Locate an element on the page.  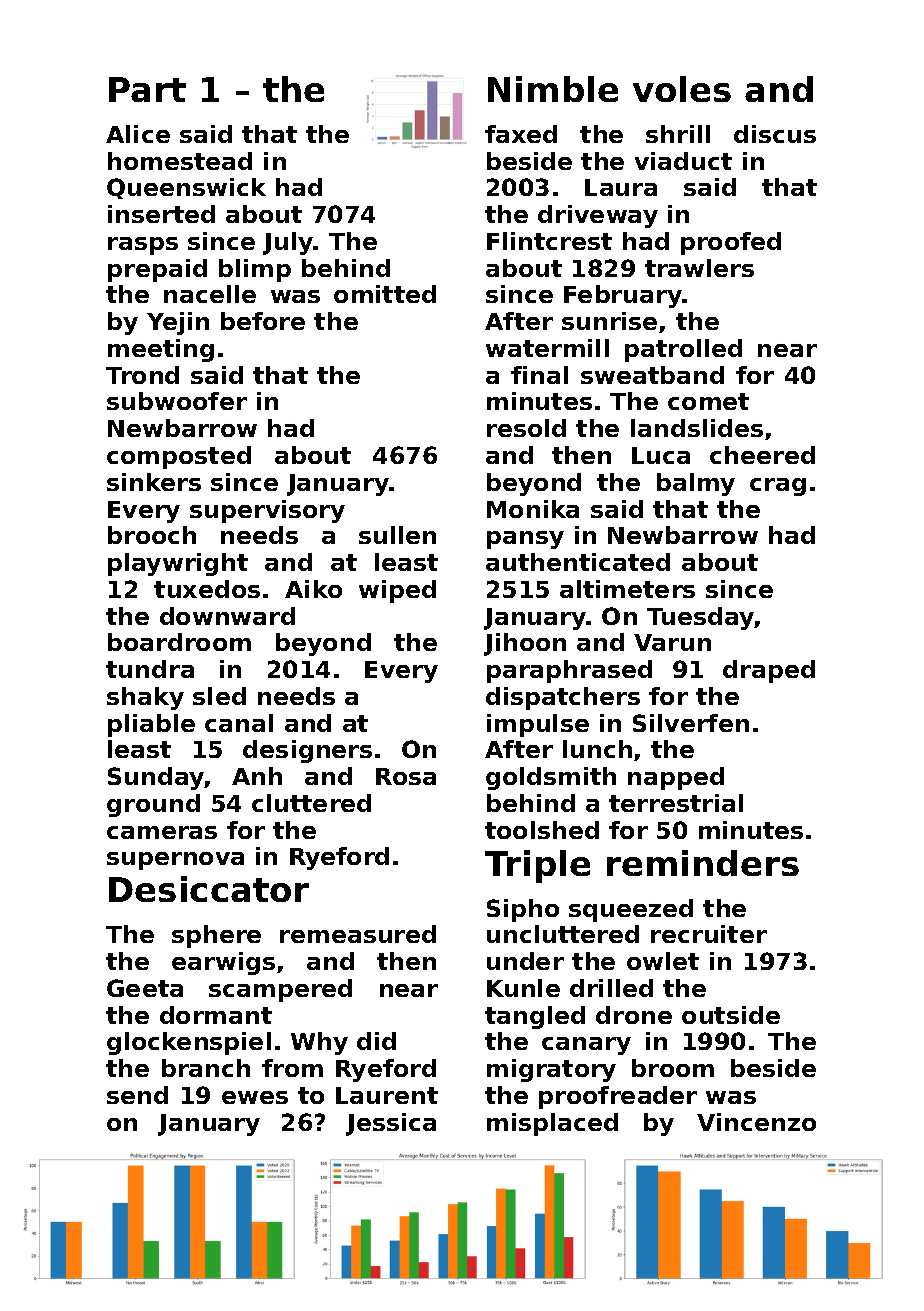
misplaced is located at coordinates (552, 1124).
